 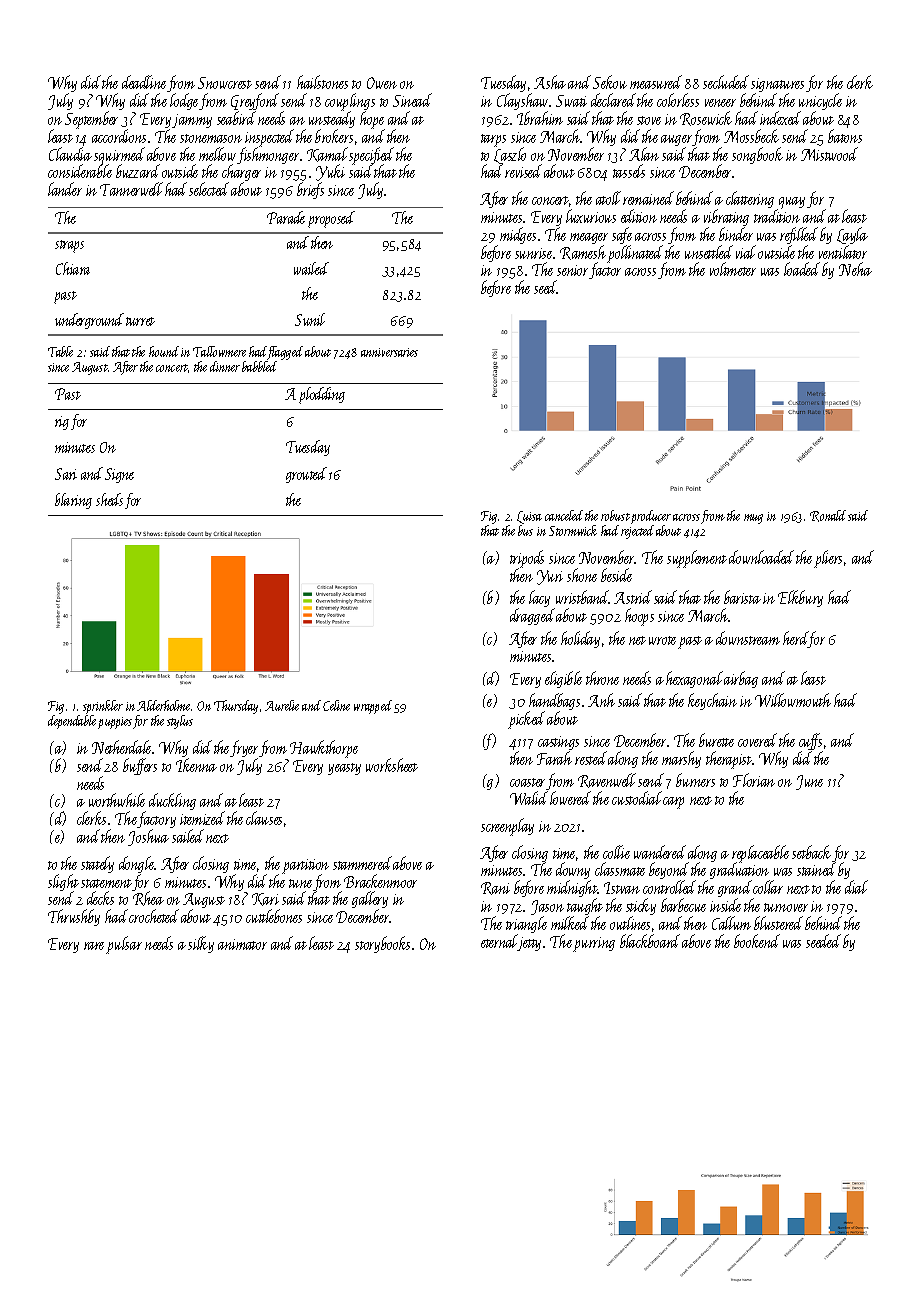 What do you see at coordinates (648, 198) in the screenshot?
I see `remained` at bounding box center [648, 198].
